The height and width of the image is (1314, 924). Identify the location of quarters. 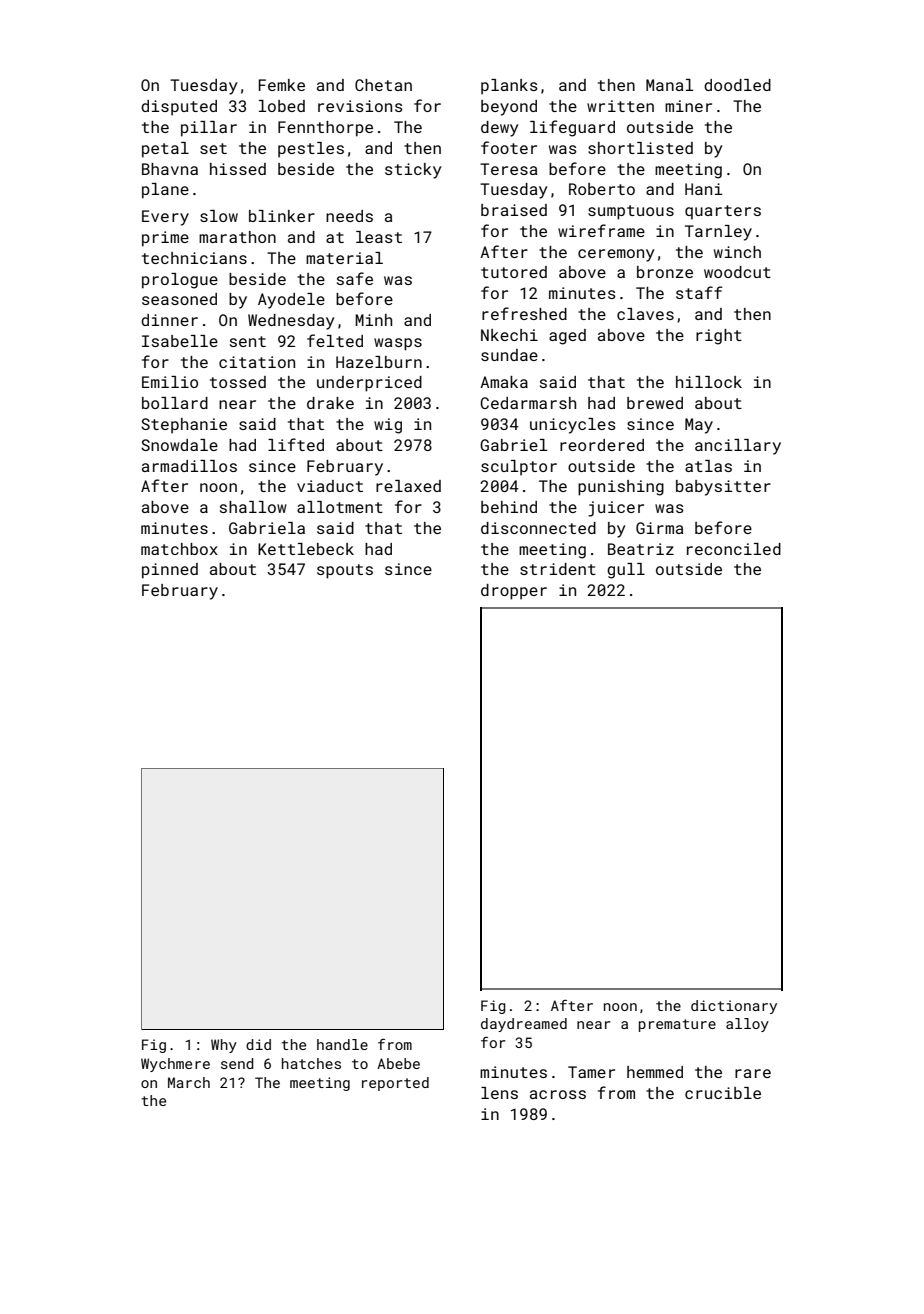
(723, 212).
